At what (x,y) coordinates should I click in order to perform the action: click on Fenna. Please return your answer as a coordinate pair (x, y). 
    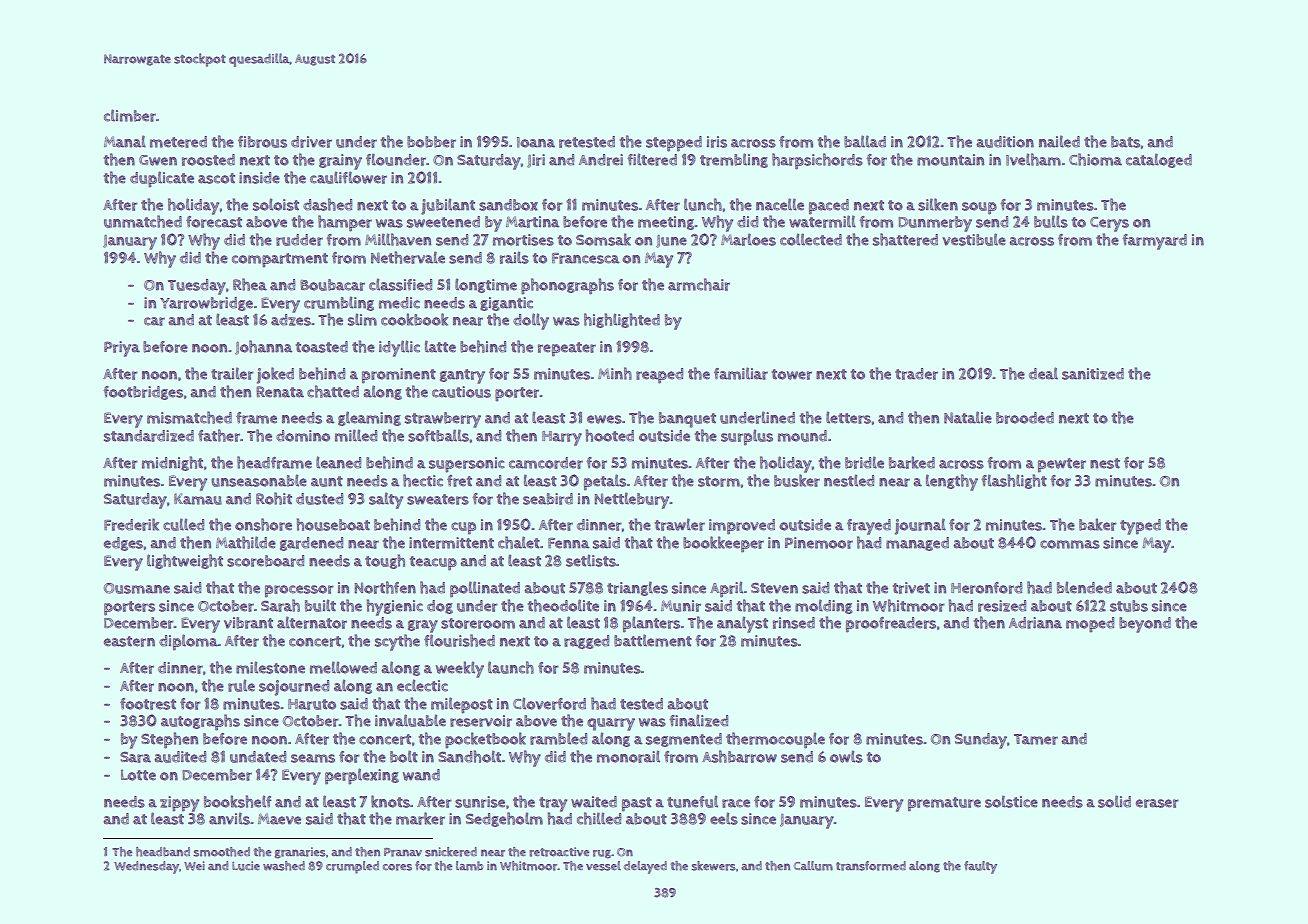
    Looking at the image, I should click on (568, 543).
